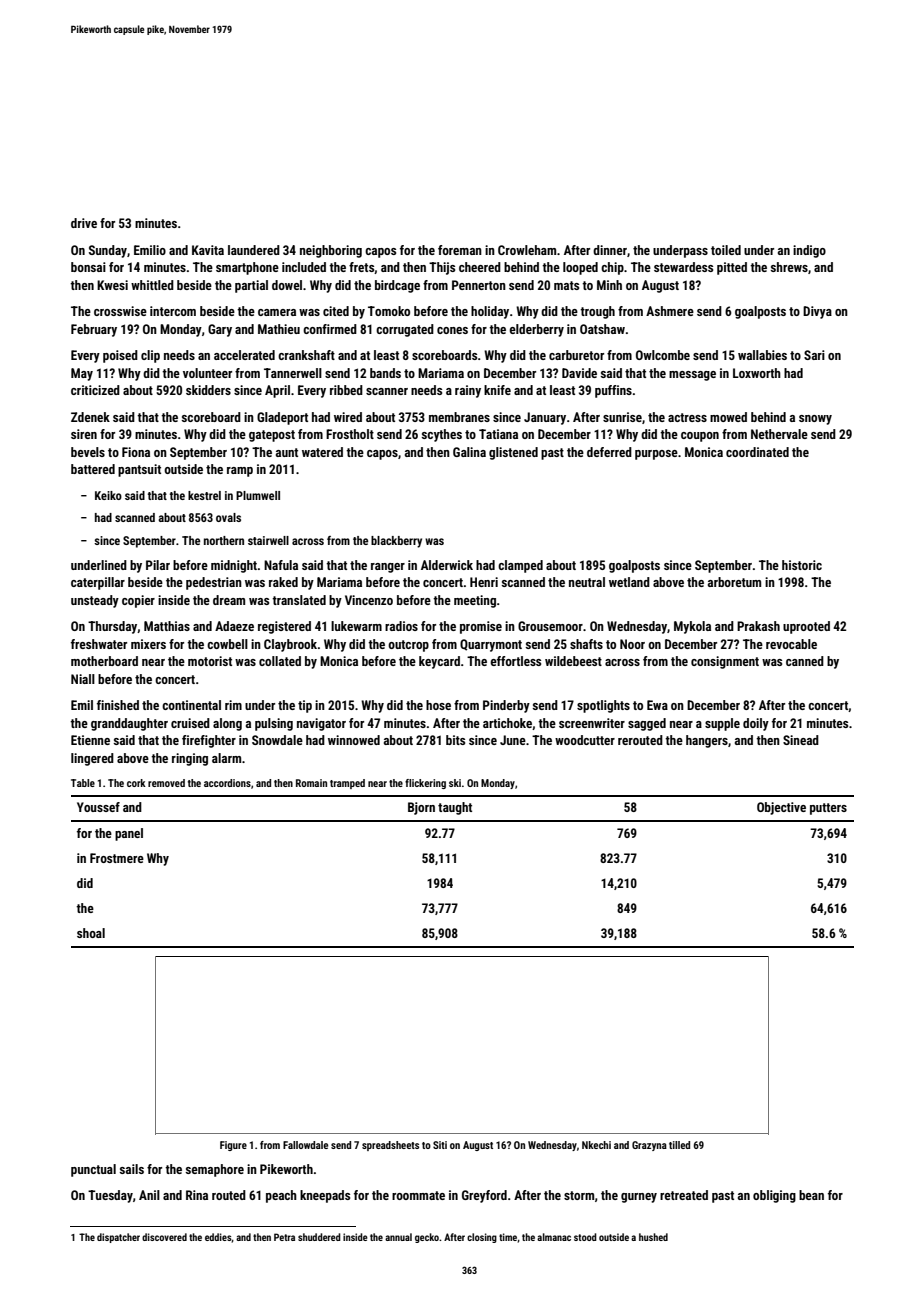  What do you see at coordinates (117, 858) in the screenshot?
I see `Frostmere` at bounding box center [117, 858].
